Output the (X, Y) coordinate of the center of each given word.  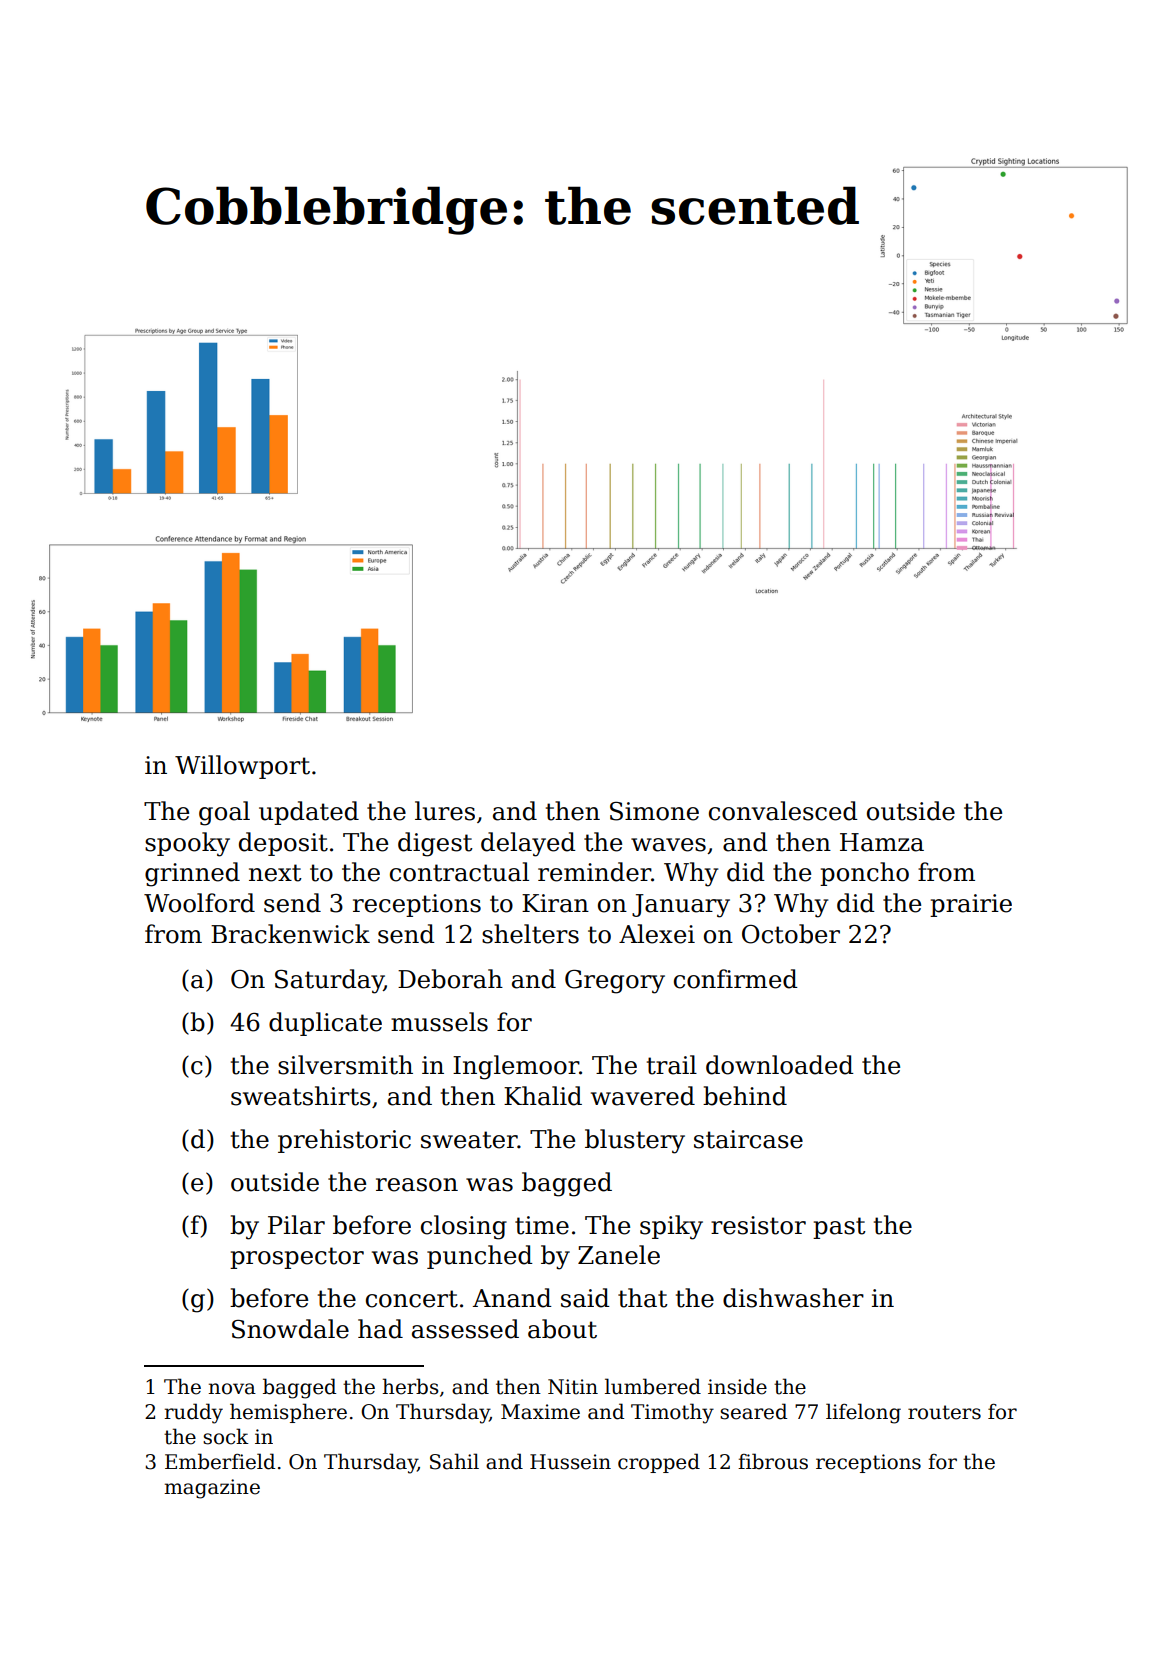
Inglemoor (516, 1067)
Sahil (454, 1461)
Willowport (242, 767)
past (839, 1228)
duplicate (325, 1024)
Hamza (882, 842)
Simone (654, 811)
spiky (671, 1227)
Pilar (296, 1225)
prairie (971, 905)
